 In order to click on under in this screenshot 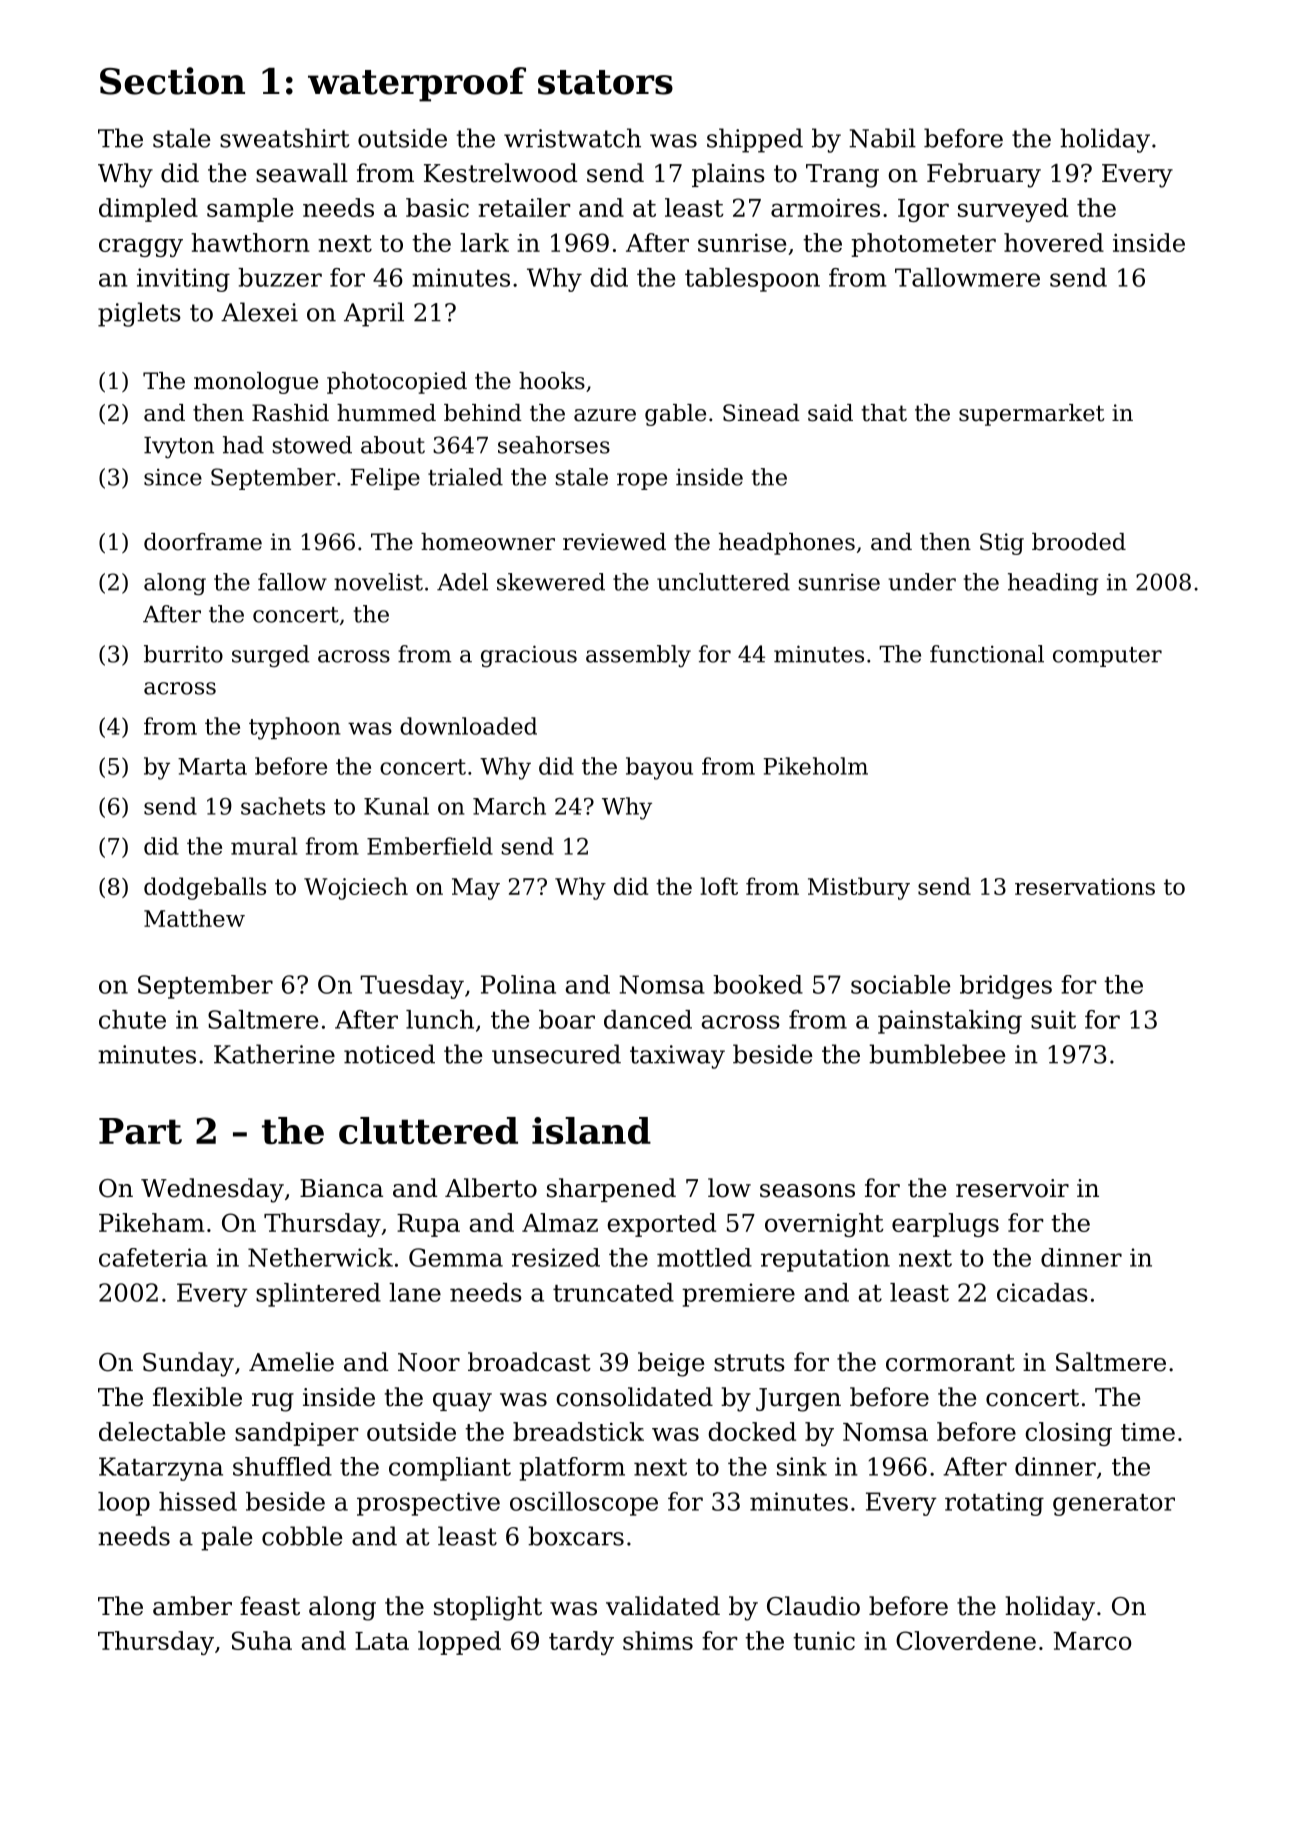, I will do `click(922, 582)`.
